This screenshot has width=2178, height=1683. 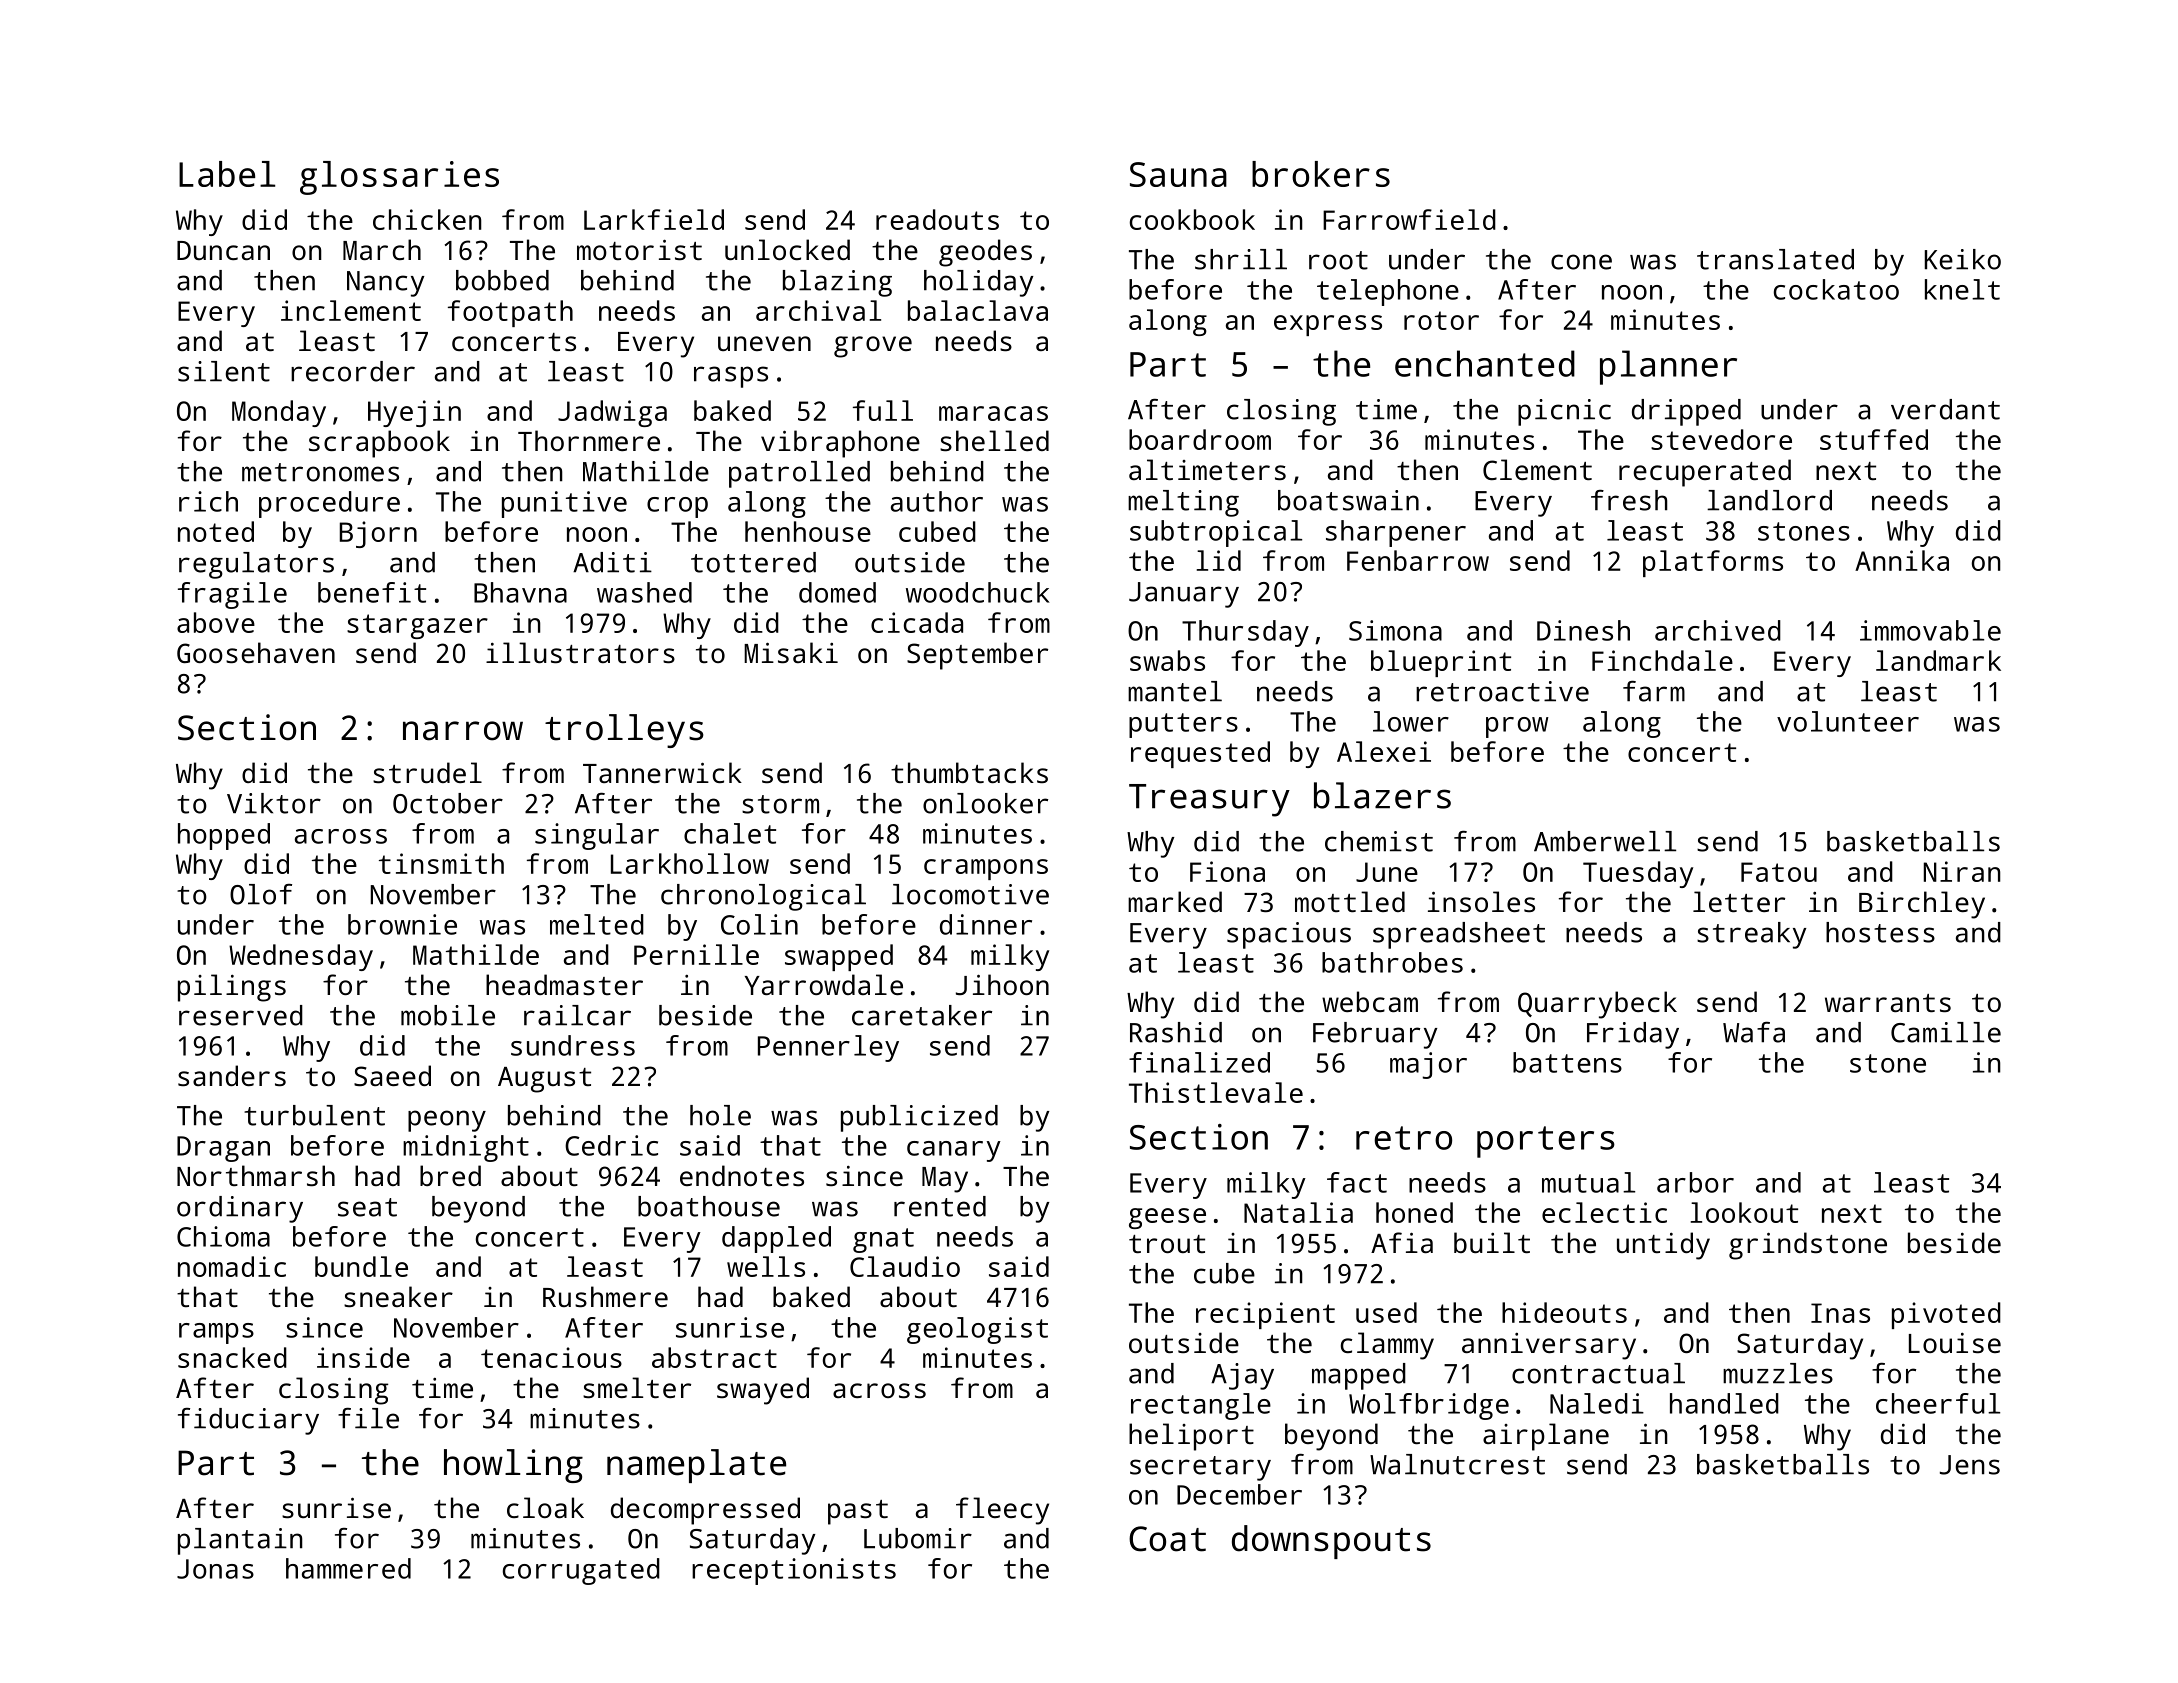 What do you see at coordinates (1418, 560) in the screenshot?
I see `Fenbarrow` at bounding box center [1418, 560].
